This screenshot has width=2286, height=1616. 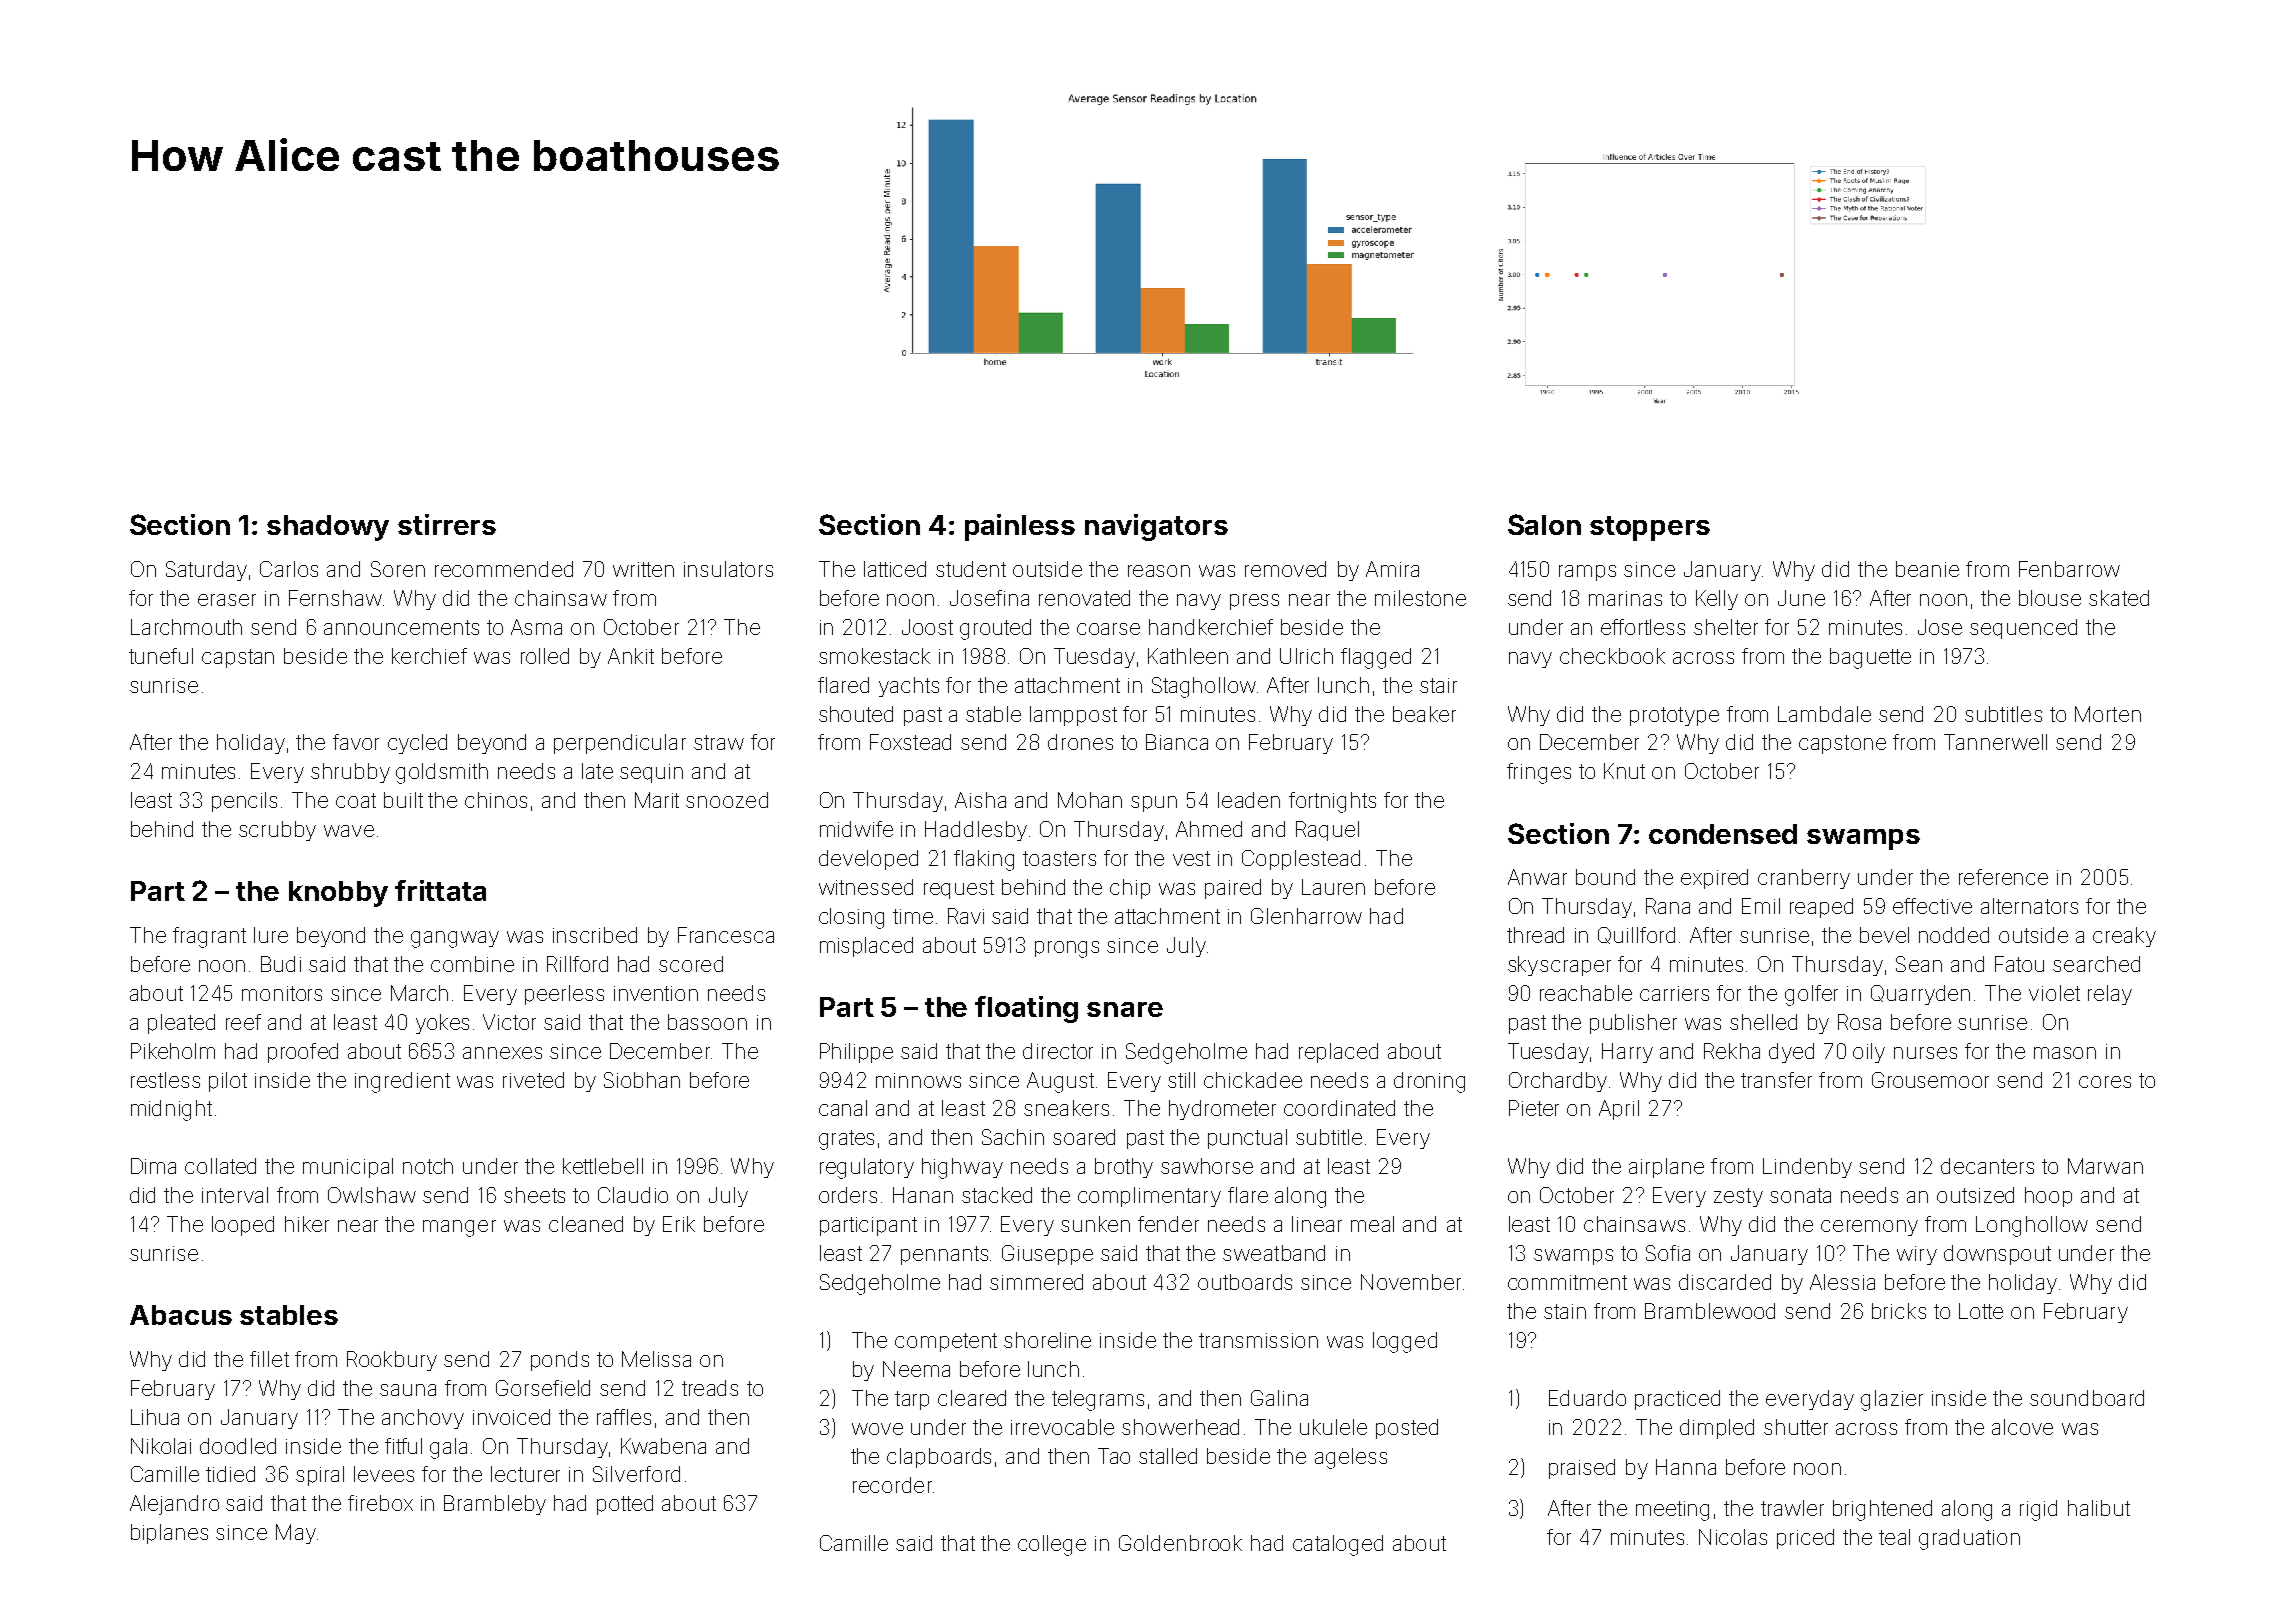 I want to click on stoppers, so click(x=1650, y=528).
